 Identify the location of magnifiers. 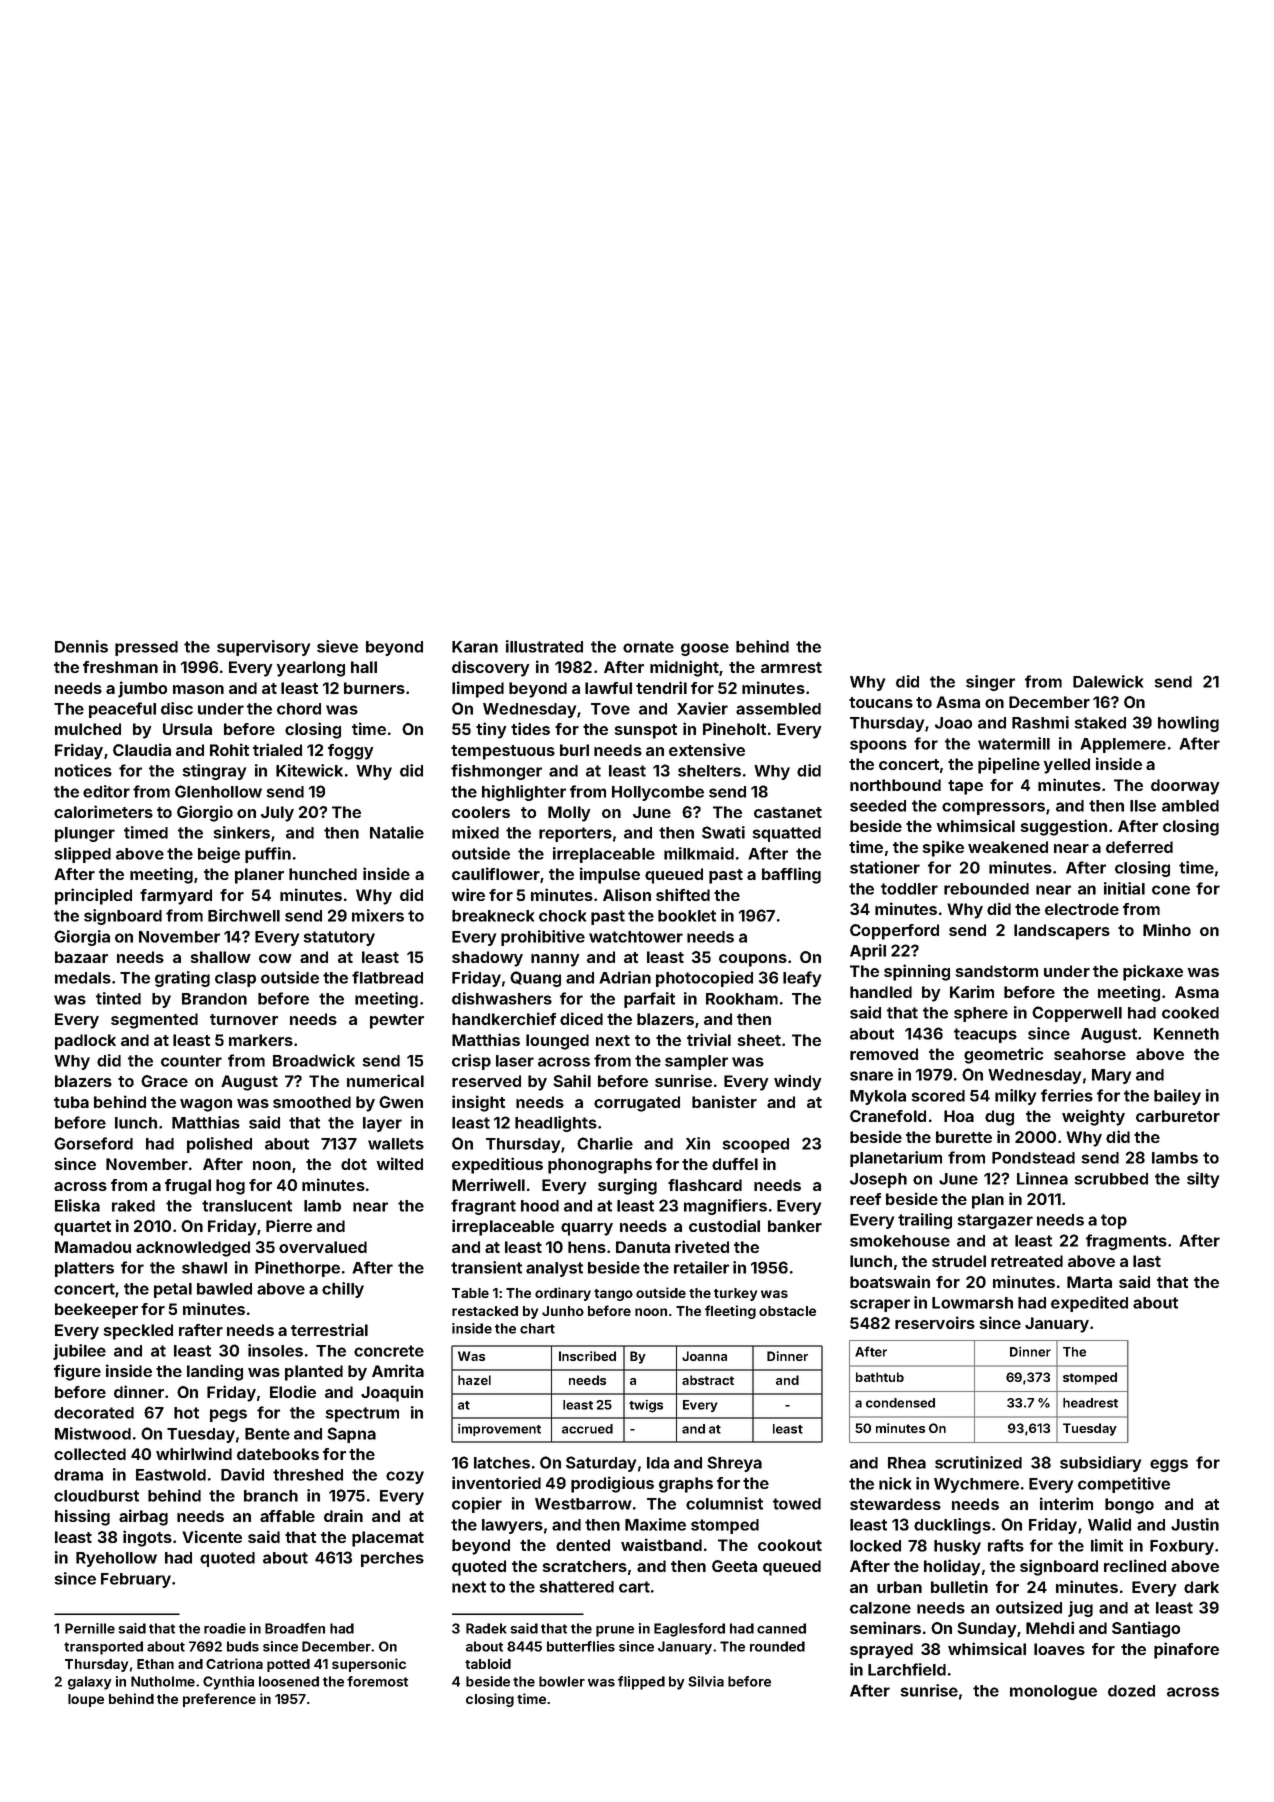
(725, 1207).
